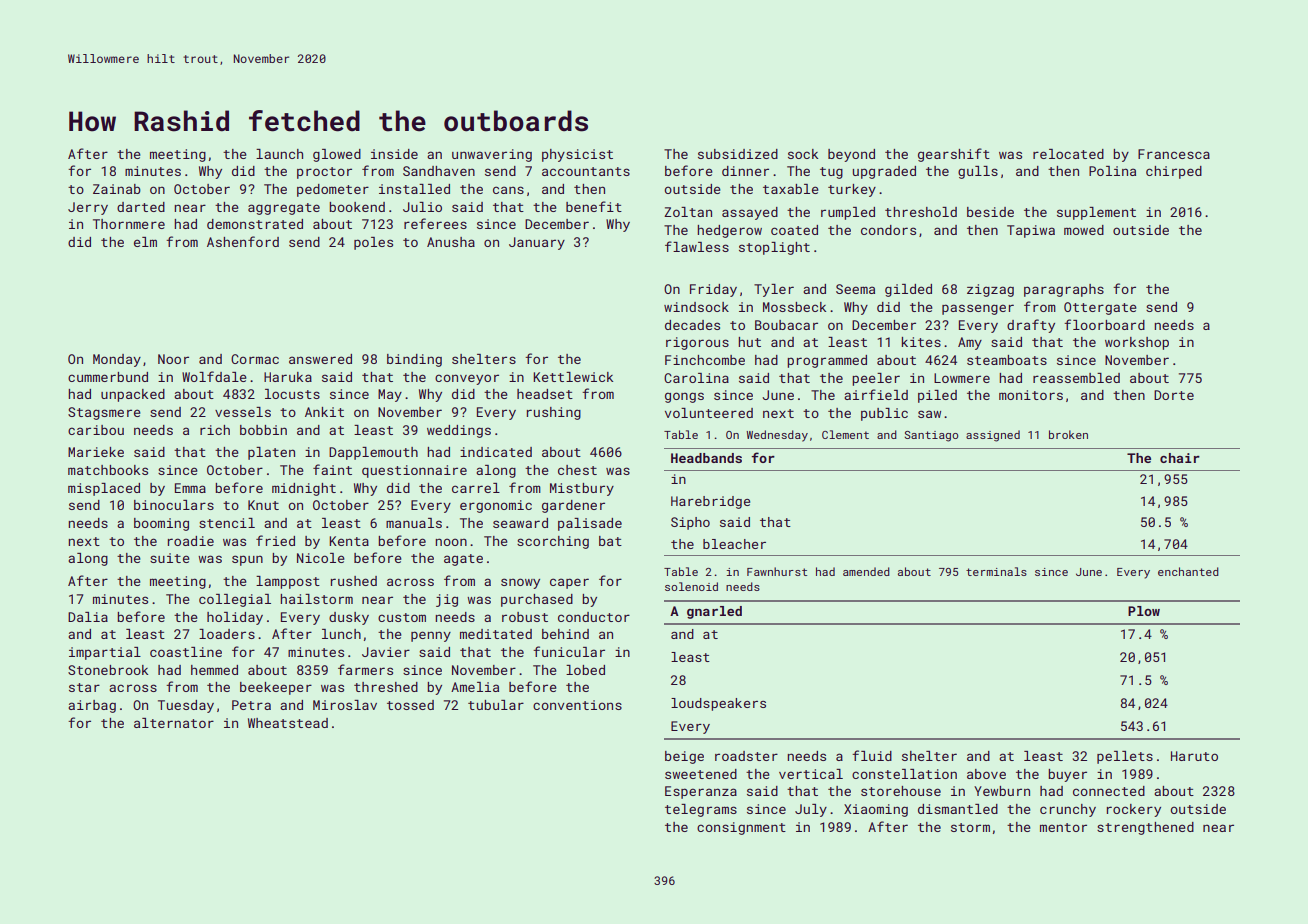  I want to click on Ottergate, so click(1100, 308).
